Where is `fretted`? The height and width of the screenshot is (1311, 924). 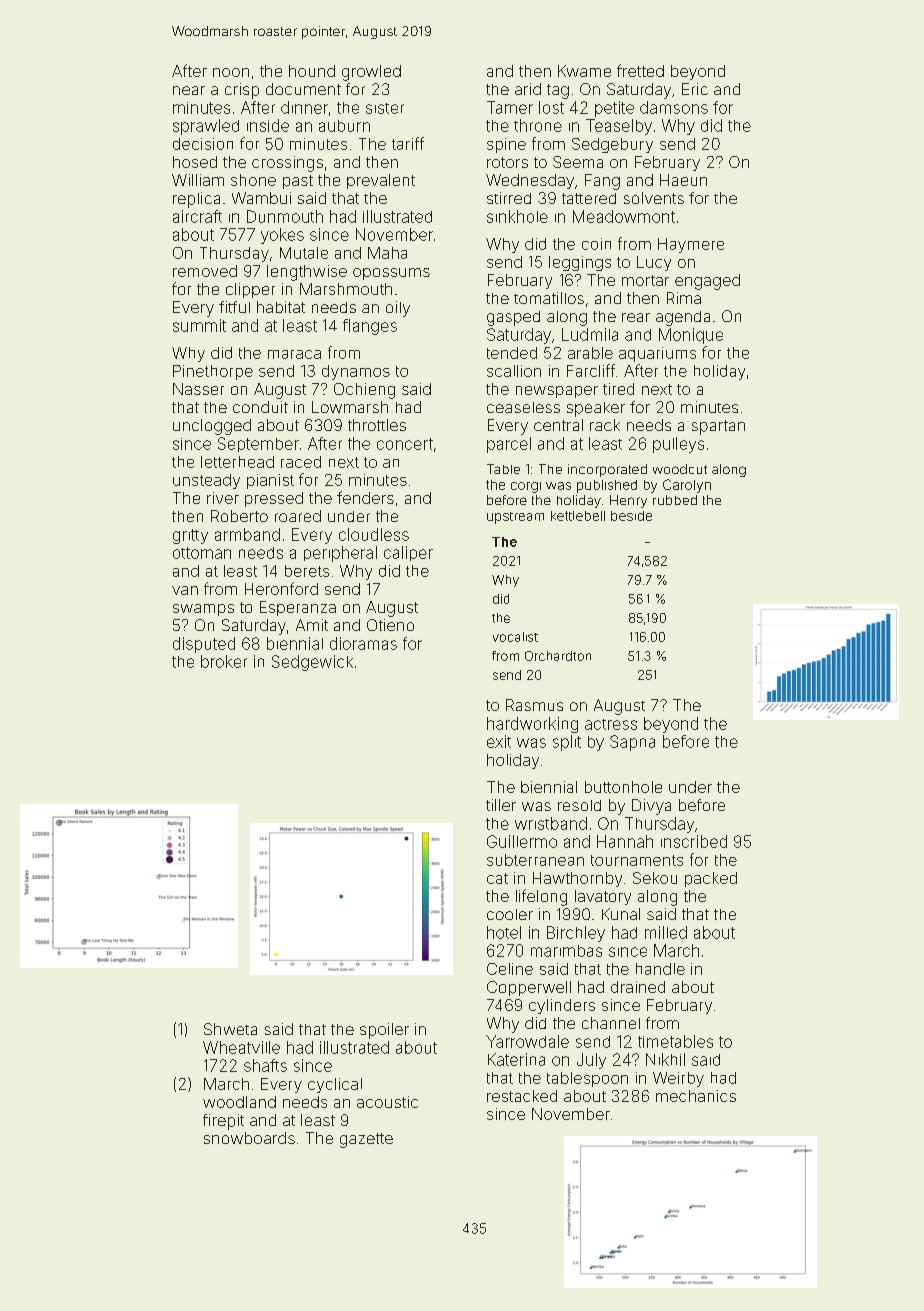 fretted is located at coordinates (640, 70).
